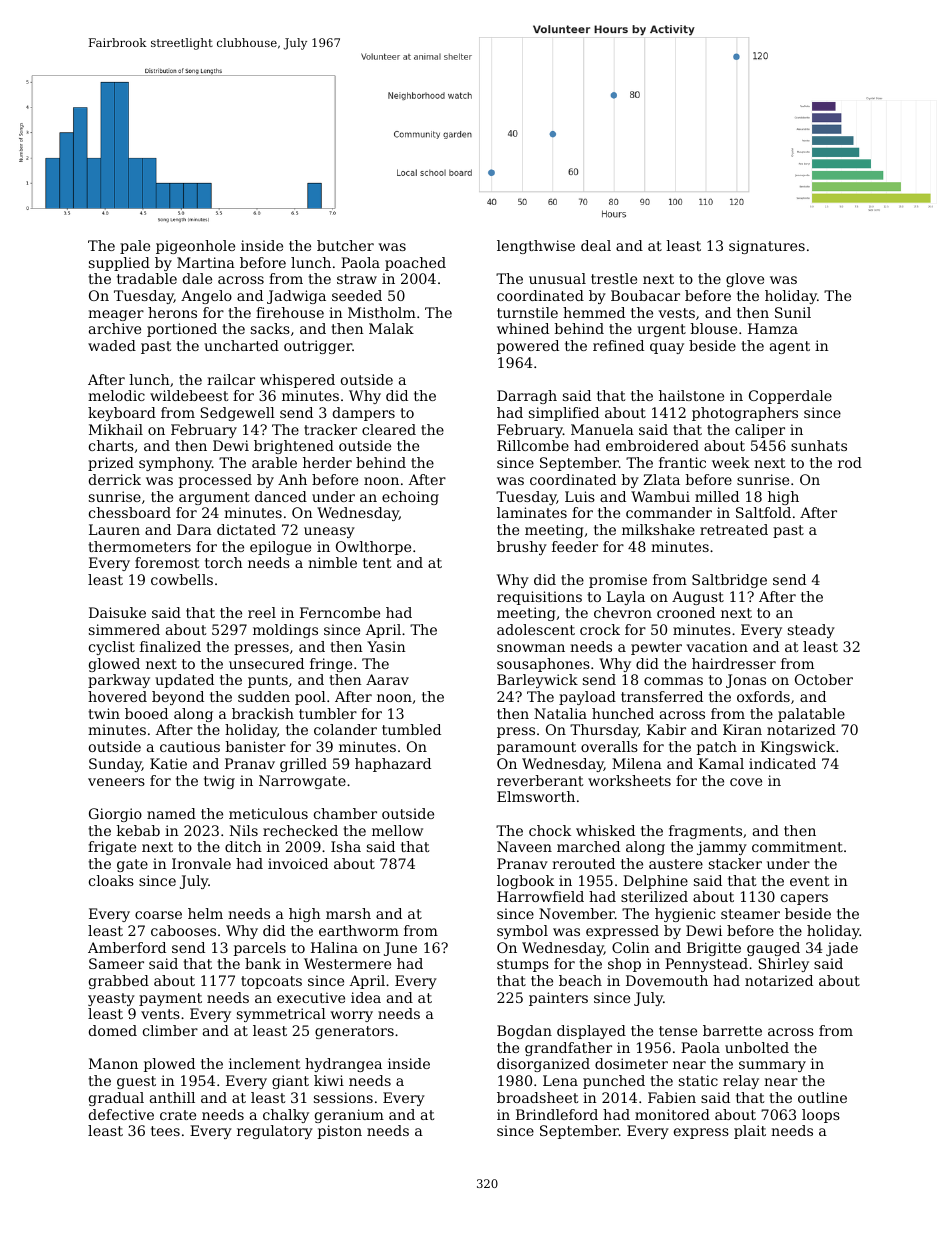 This screenshot has height=1233, width=952. Describe the element at coordinates (357, 279) in the screenshot. I see `straw` at that location.
